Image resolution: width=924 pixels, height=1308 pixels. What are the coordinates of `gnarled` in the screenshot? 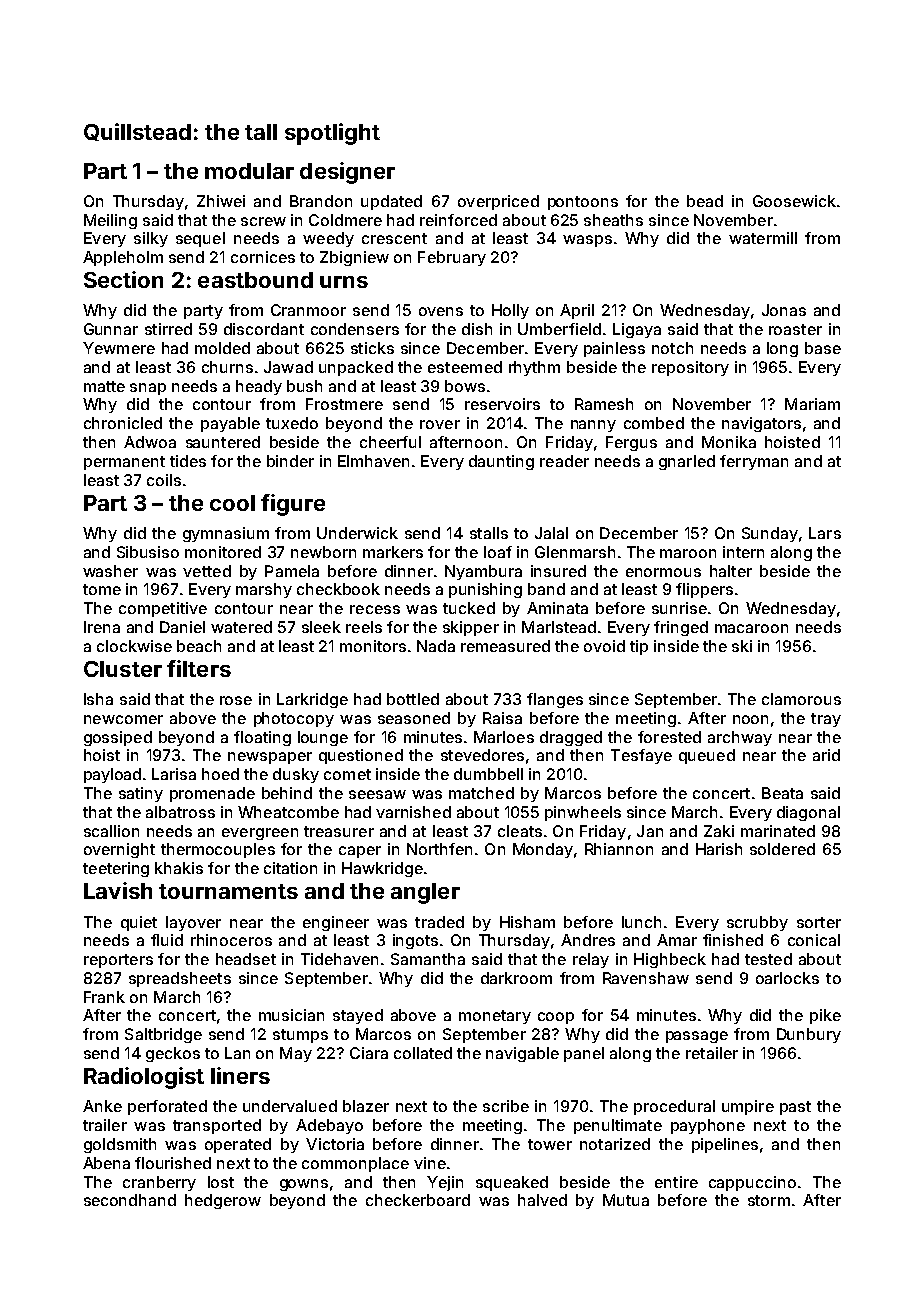 It's located at (687, 462).
